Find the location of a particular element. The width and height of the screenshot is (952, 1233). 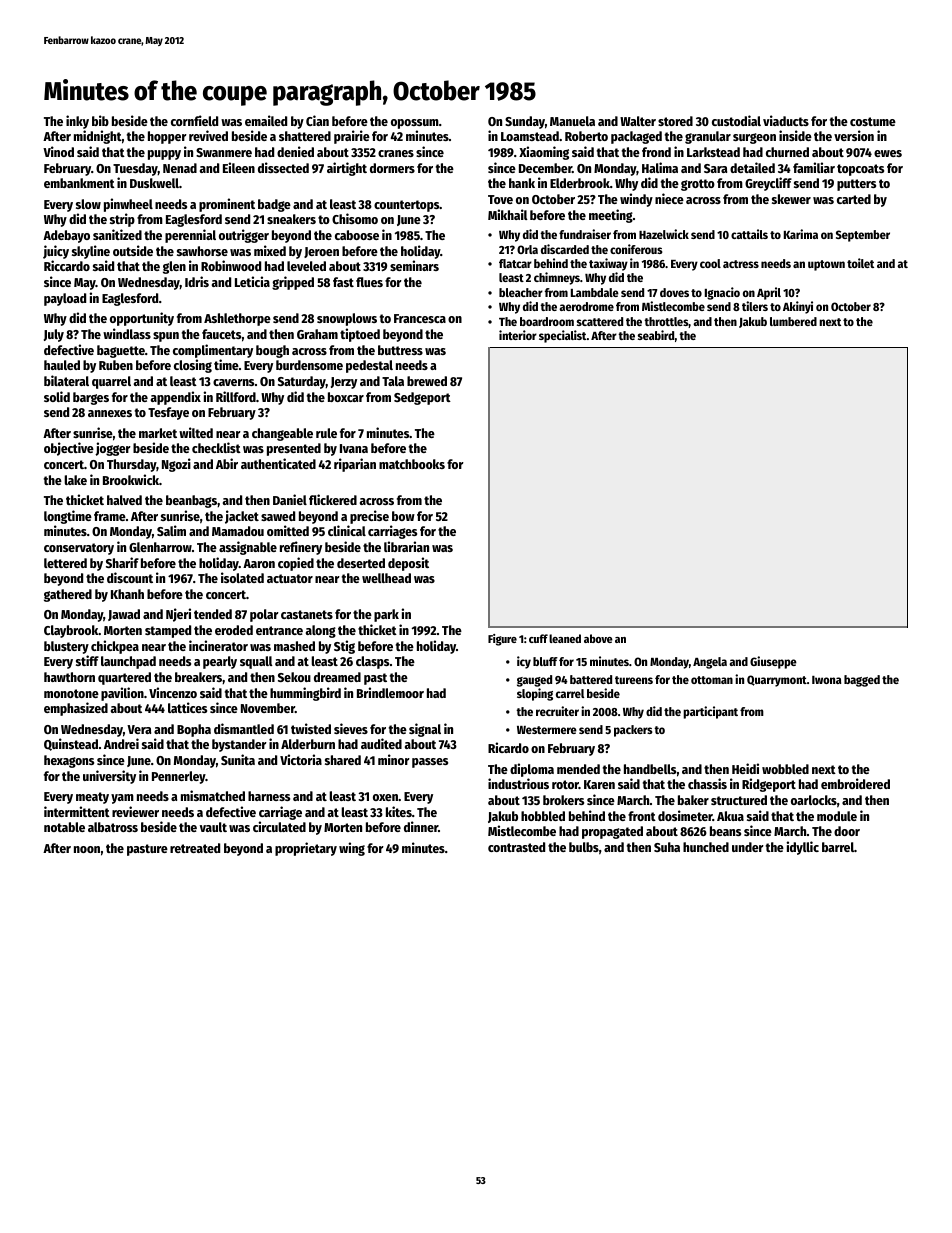

Giuseppe is located at coordinates (773, 662).
